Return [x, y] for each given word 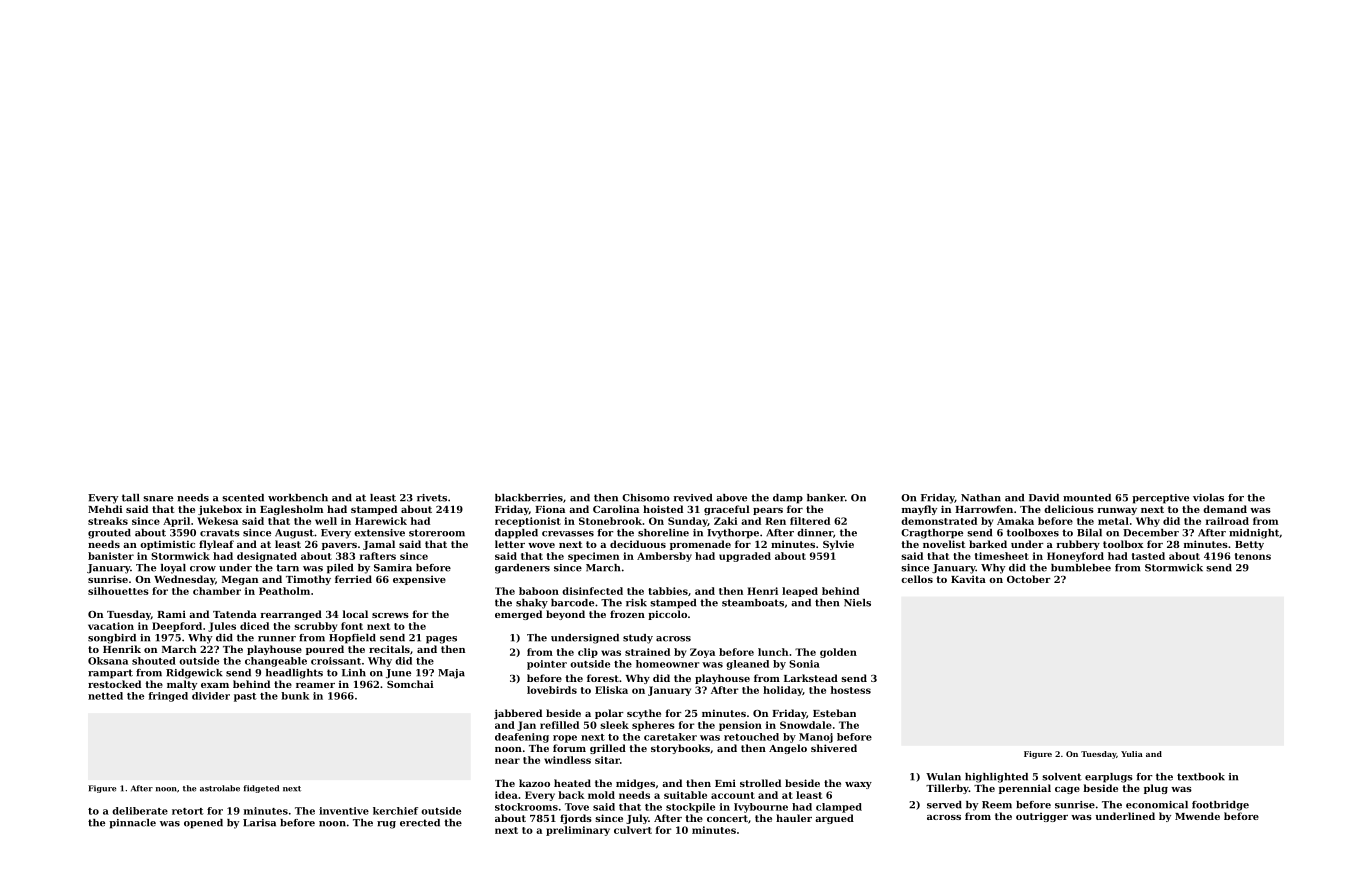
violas [1208, 498]
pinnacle [132, 824]
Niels [857, 603]
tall [130, 498]
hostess [850, 690]
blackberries [529, 498]
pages [441, 640]
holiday [783, 691]
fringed [168, 697]
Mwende [1197, 816]
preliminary [578, 831]
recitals [389, 649]
